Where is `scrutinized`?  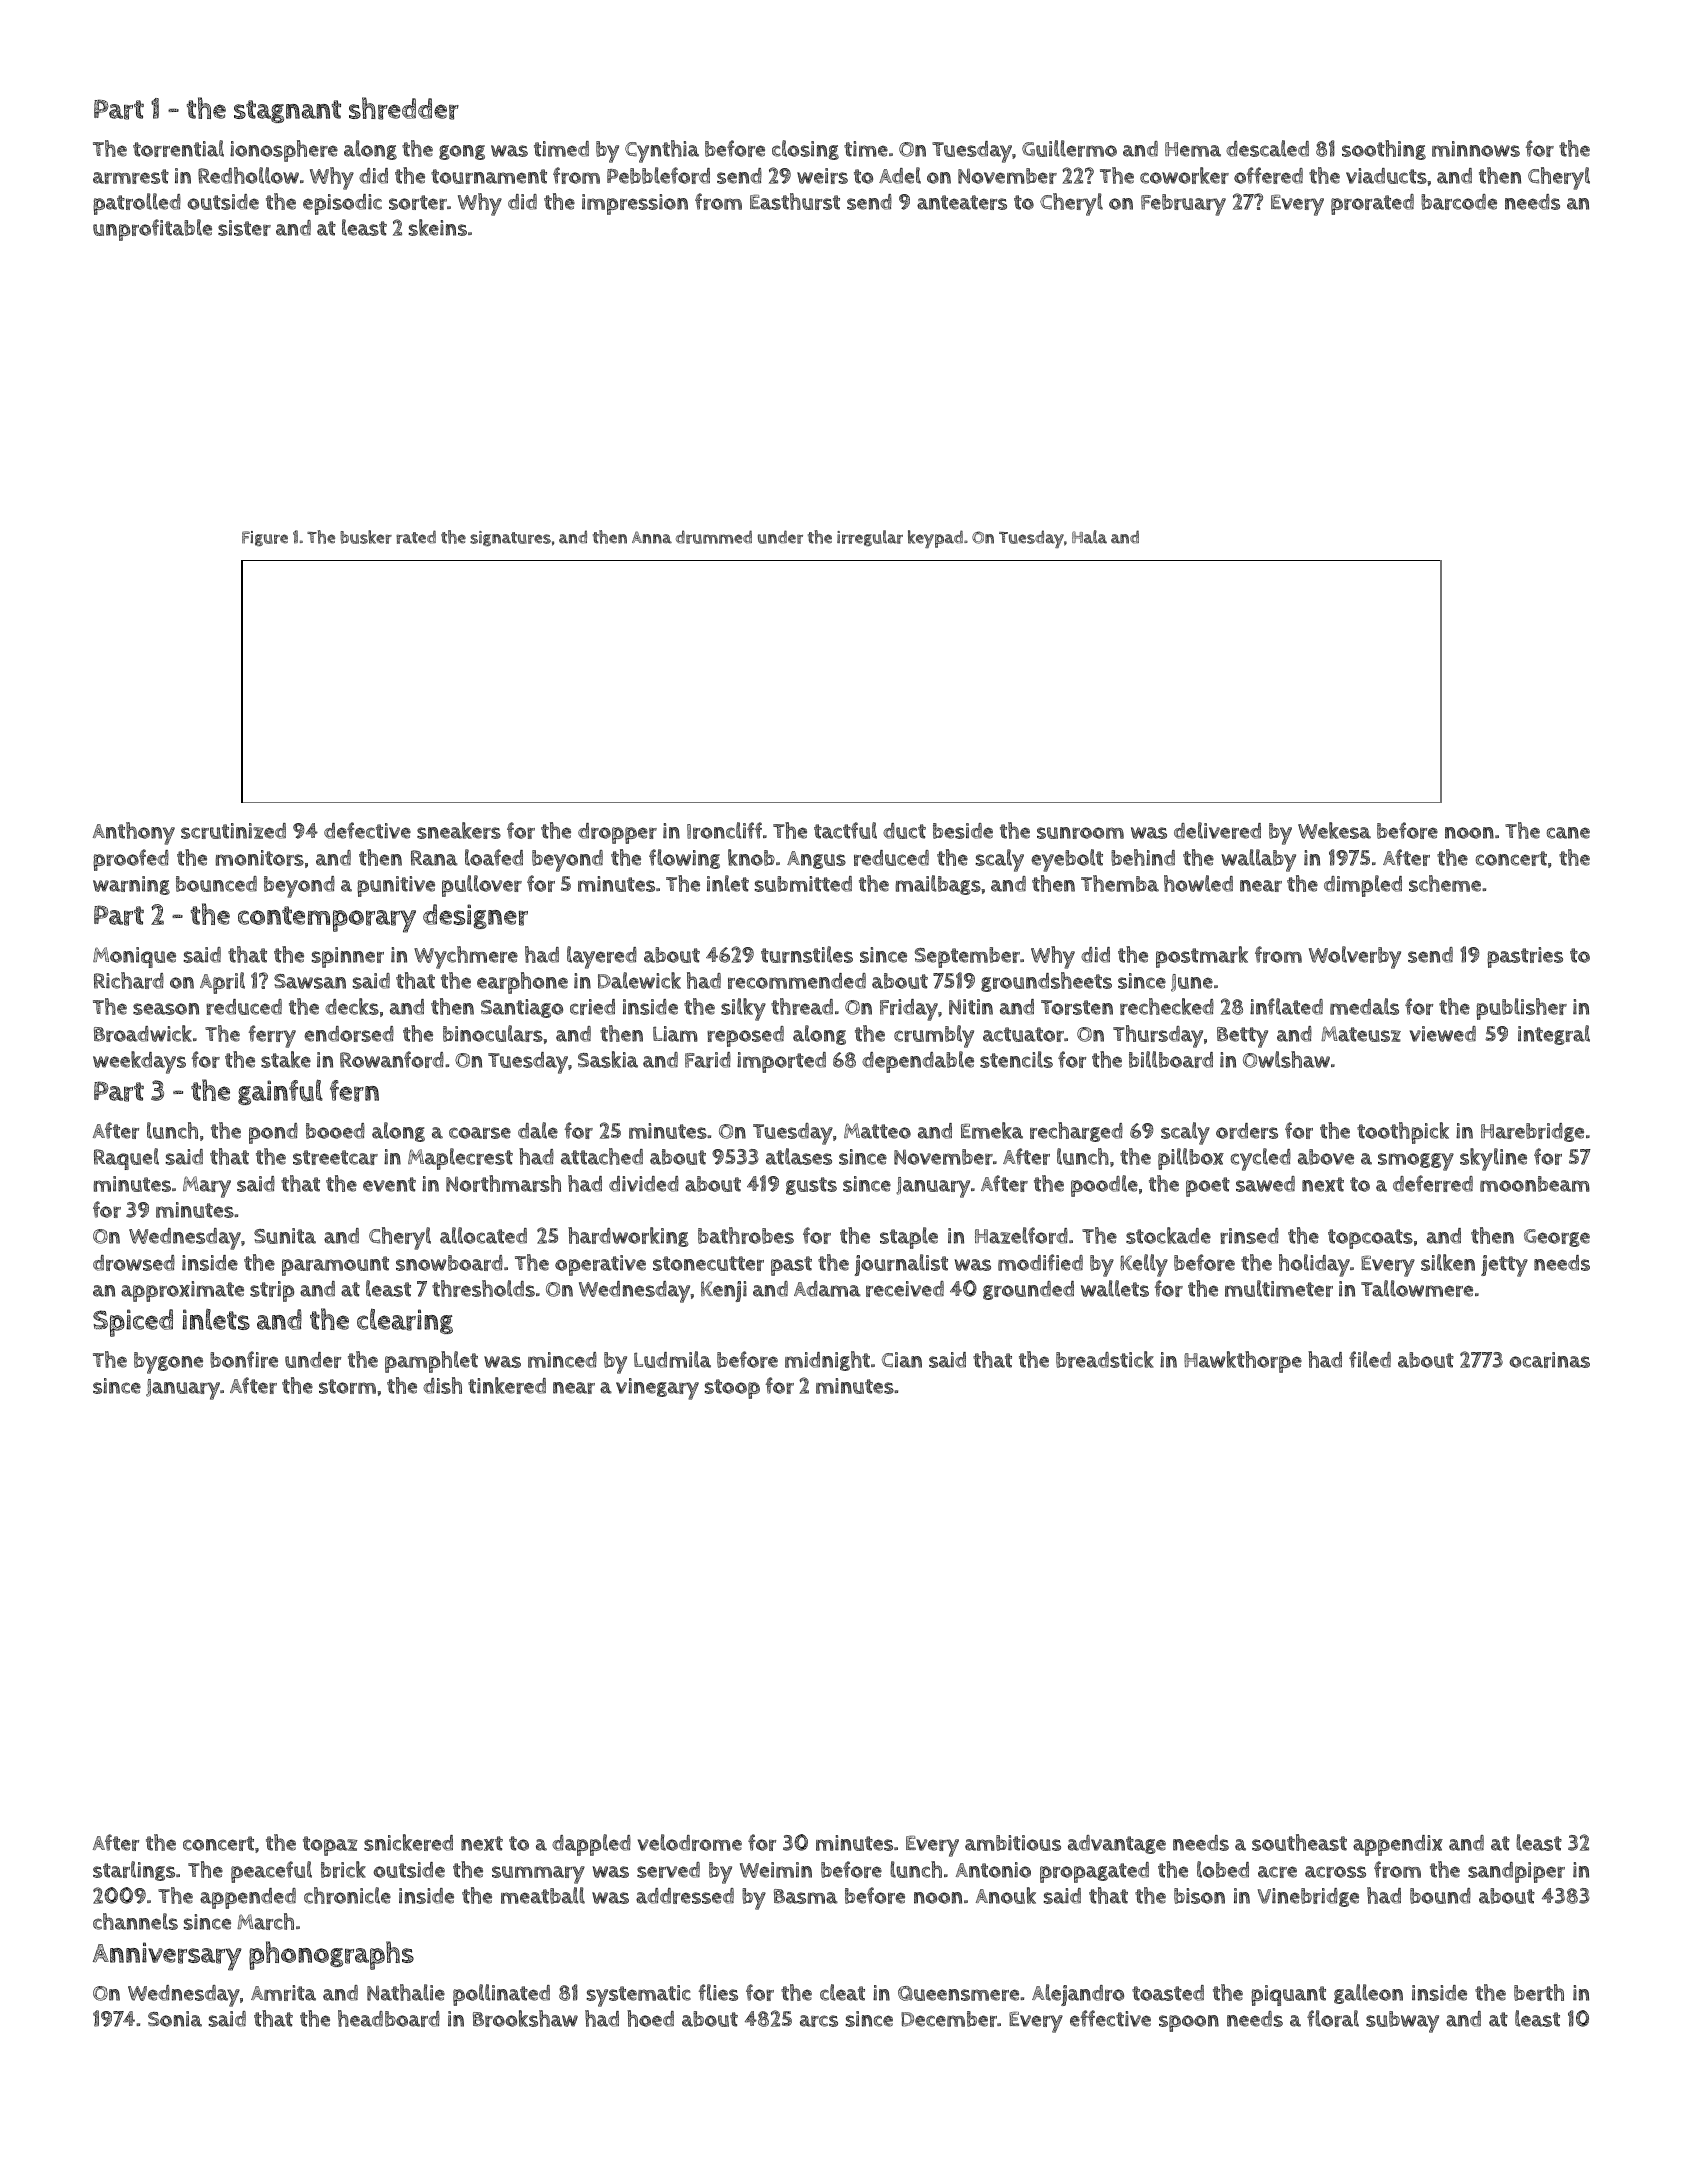
scrutinized is located at coordinates (233, 831).
